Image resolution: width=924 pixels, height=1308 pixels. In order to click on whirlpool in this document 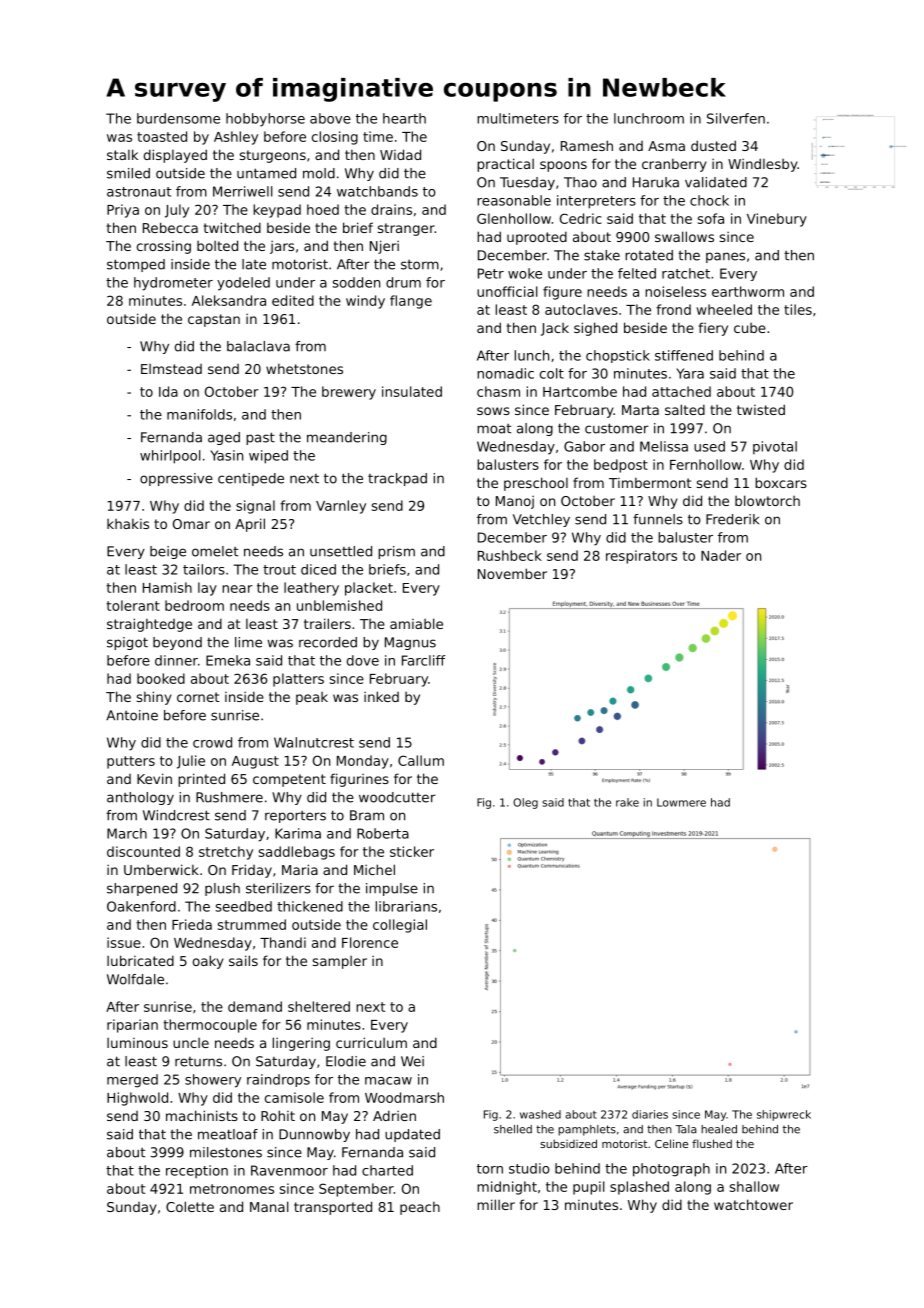, I will do `click(170, 457)`.
